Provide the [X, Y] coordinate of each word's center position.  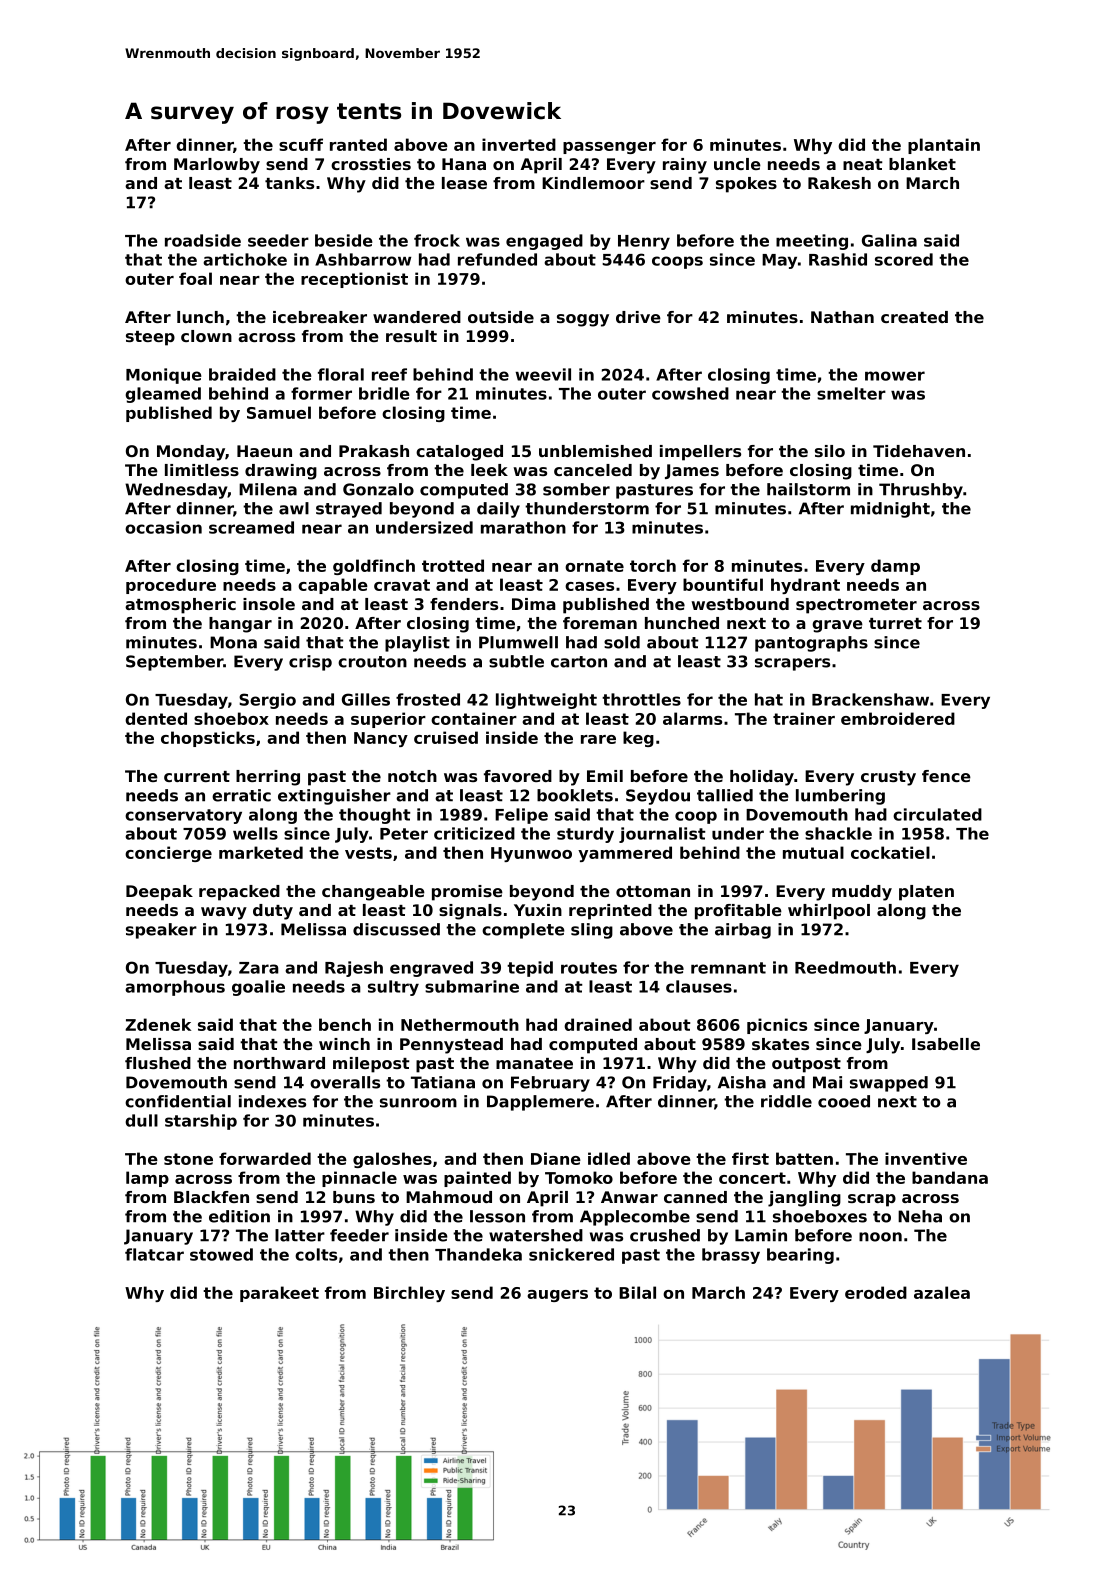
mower [895, 376]
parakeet [279, 1294]
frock [437, 240]
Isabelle [946, 1044]
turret [895, 623]
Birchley [409, 1294]
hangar [240, 625]
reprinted [610, 912]
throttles [641, 699]
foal [195, 278]
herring [268, 778]
